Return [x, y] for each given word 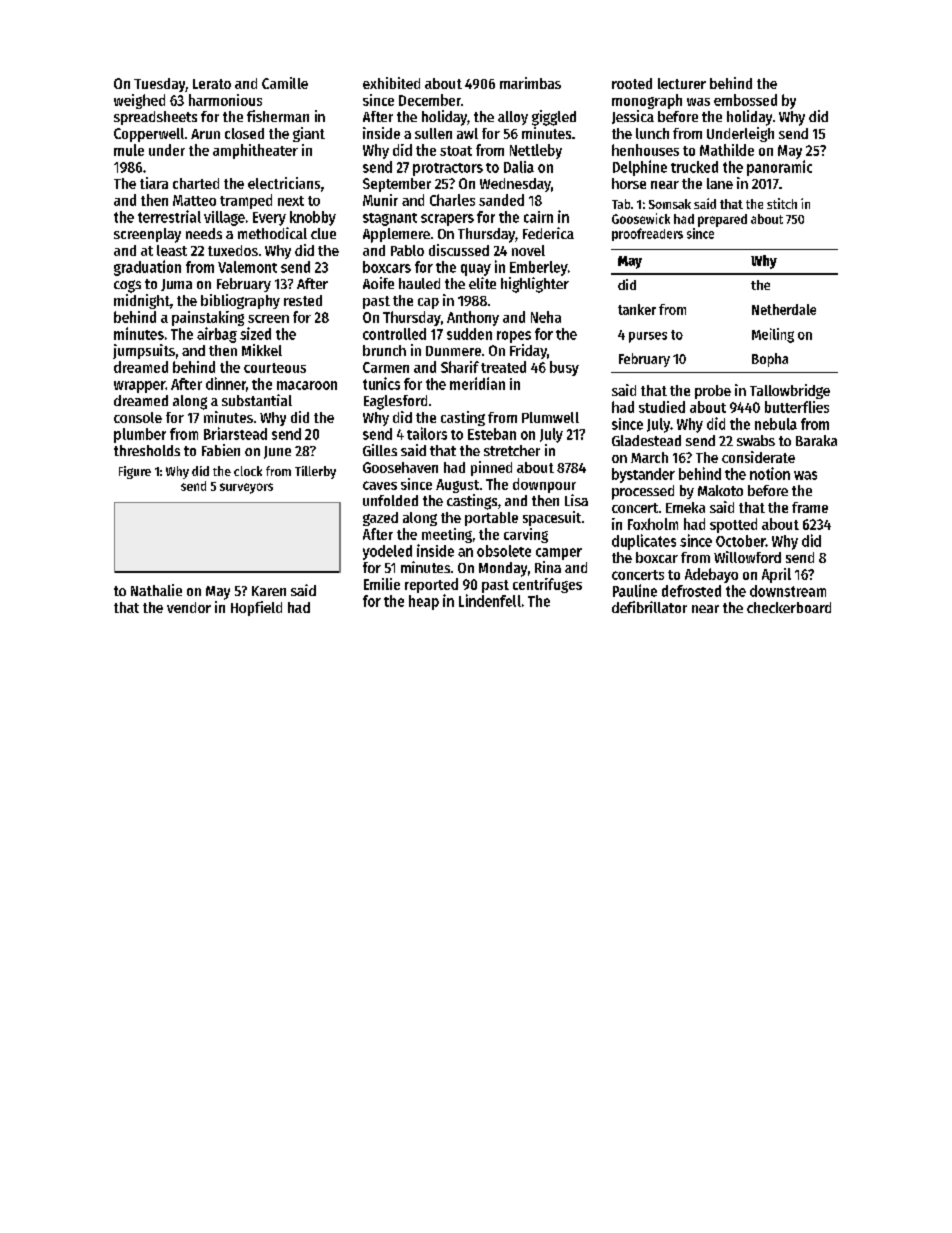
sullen [433, 133]
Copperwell [149, 135]
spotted [733, 525]
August [457, 486]
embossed [745, 100]
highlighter [535, 285]
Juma [176, 285]
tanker [637, 309]
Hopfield [256, 608]
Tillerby [315, 472]
